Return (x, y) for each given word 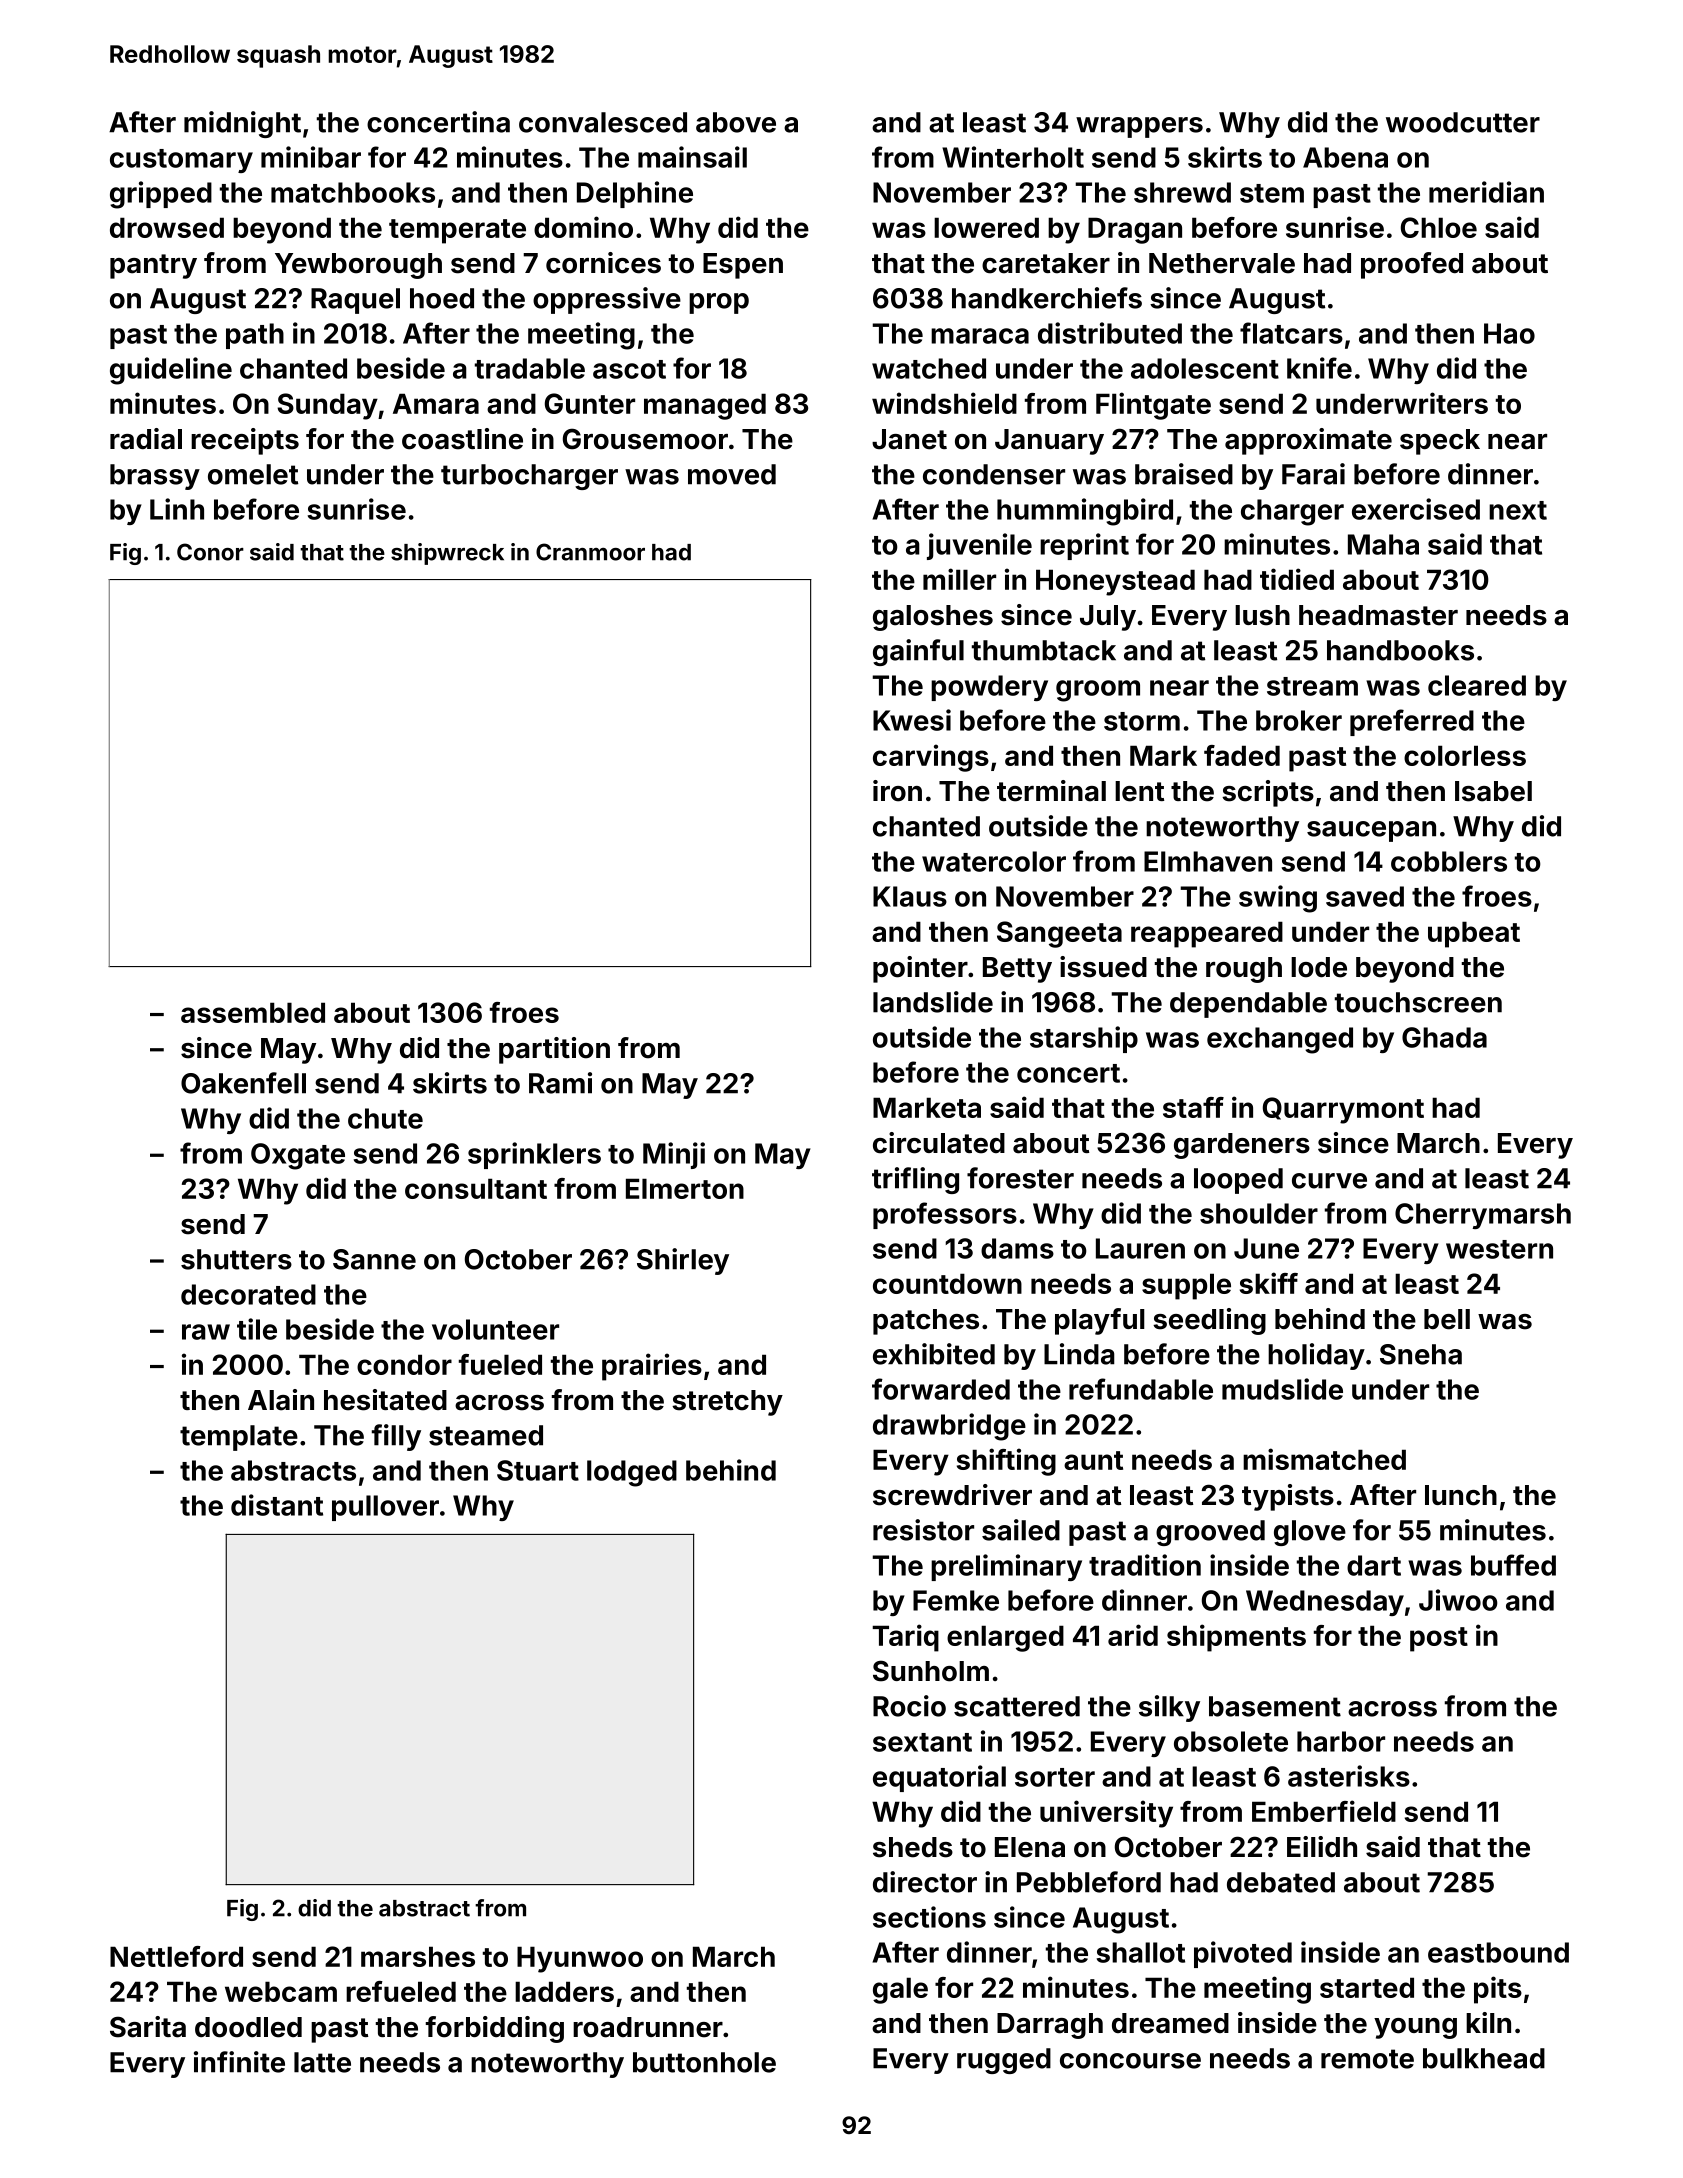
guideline (171, 371)
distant (277, 1505)
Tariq (905, 1638)
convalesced (603, 122)
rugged (1004, 2061)
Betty (1017, 970)
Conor (210, 552)
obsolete (1231, 1741)
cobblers (1449, 861)
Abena (1345, 157)
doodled (248, 2027)
